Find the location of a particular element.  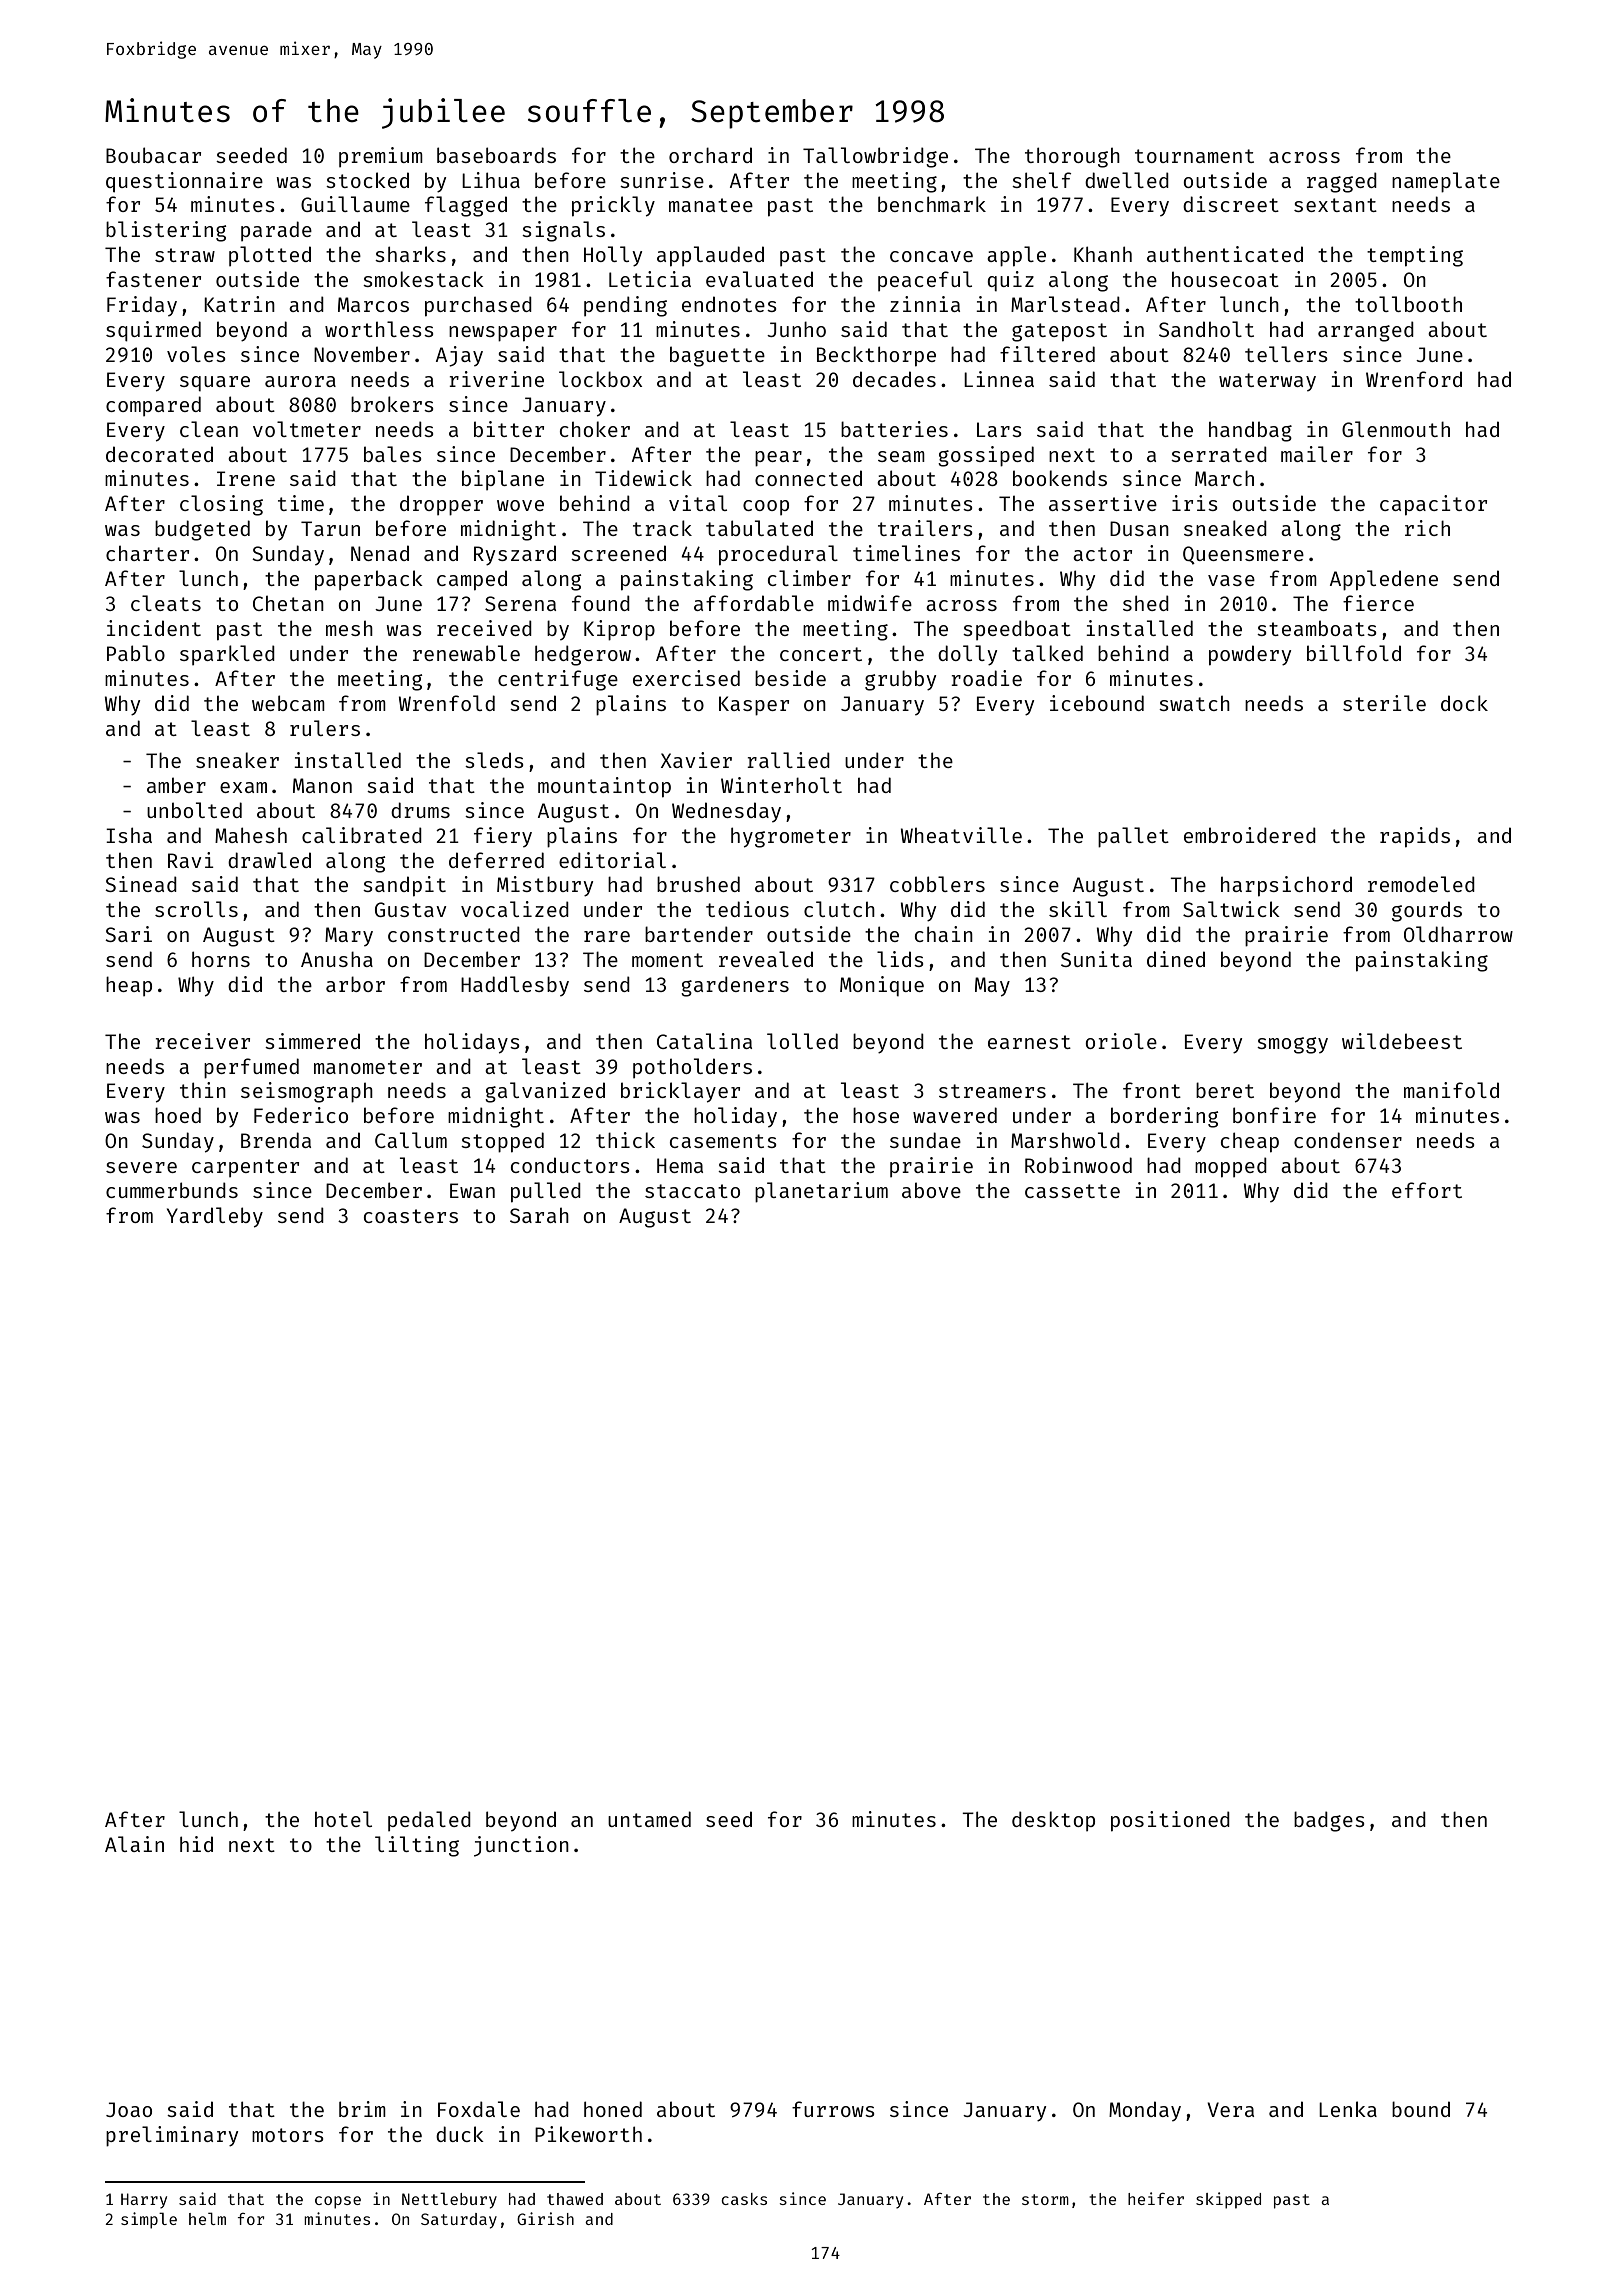

planetarium is located at coordinates (821, 1192).
